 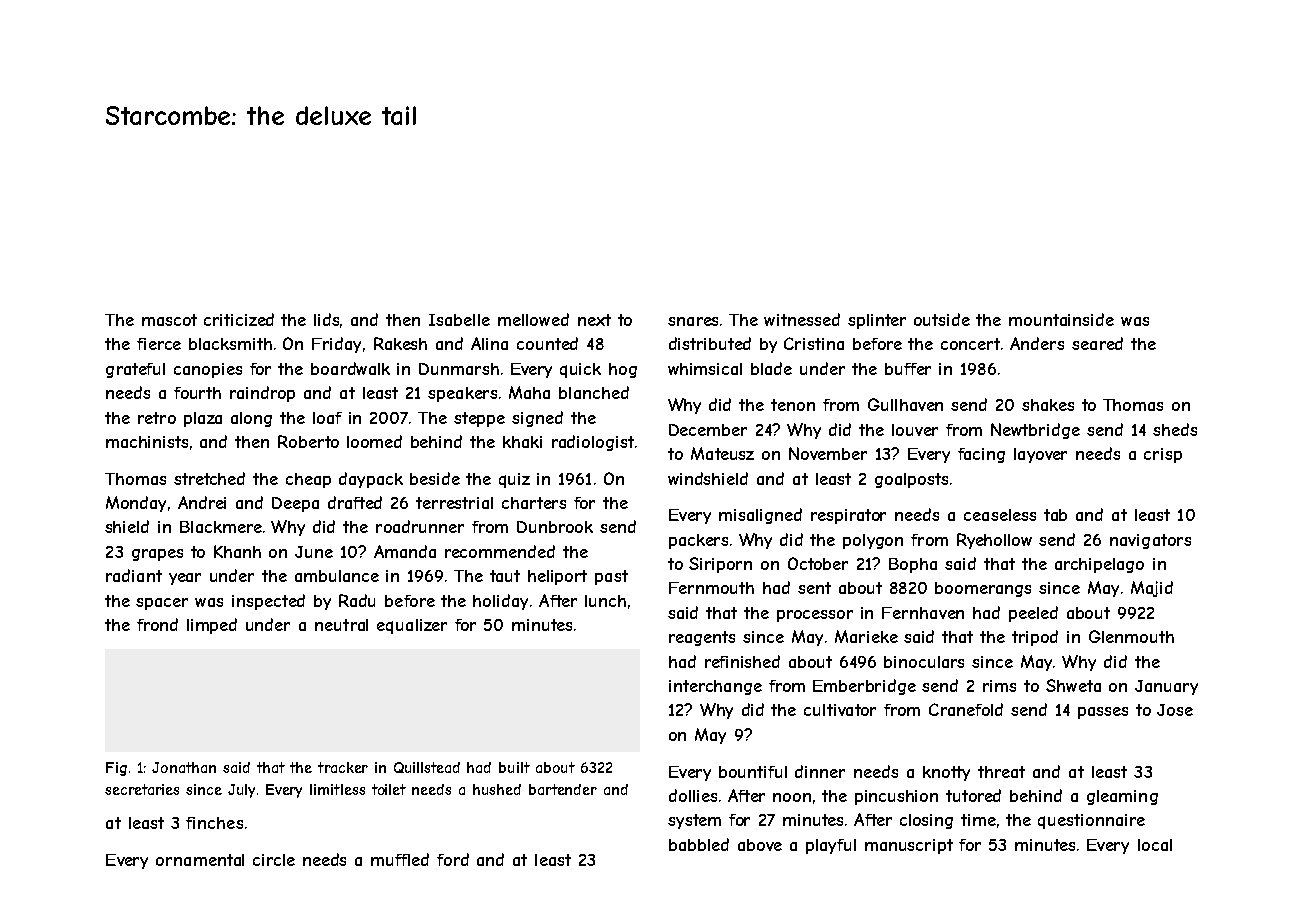 I want to click on mascot, so click(x=169, y=320).
